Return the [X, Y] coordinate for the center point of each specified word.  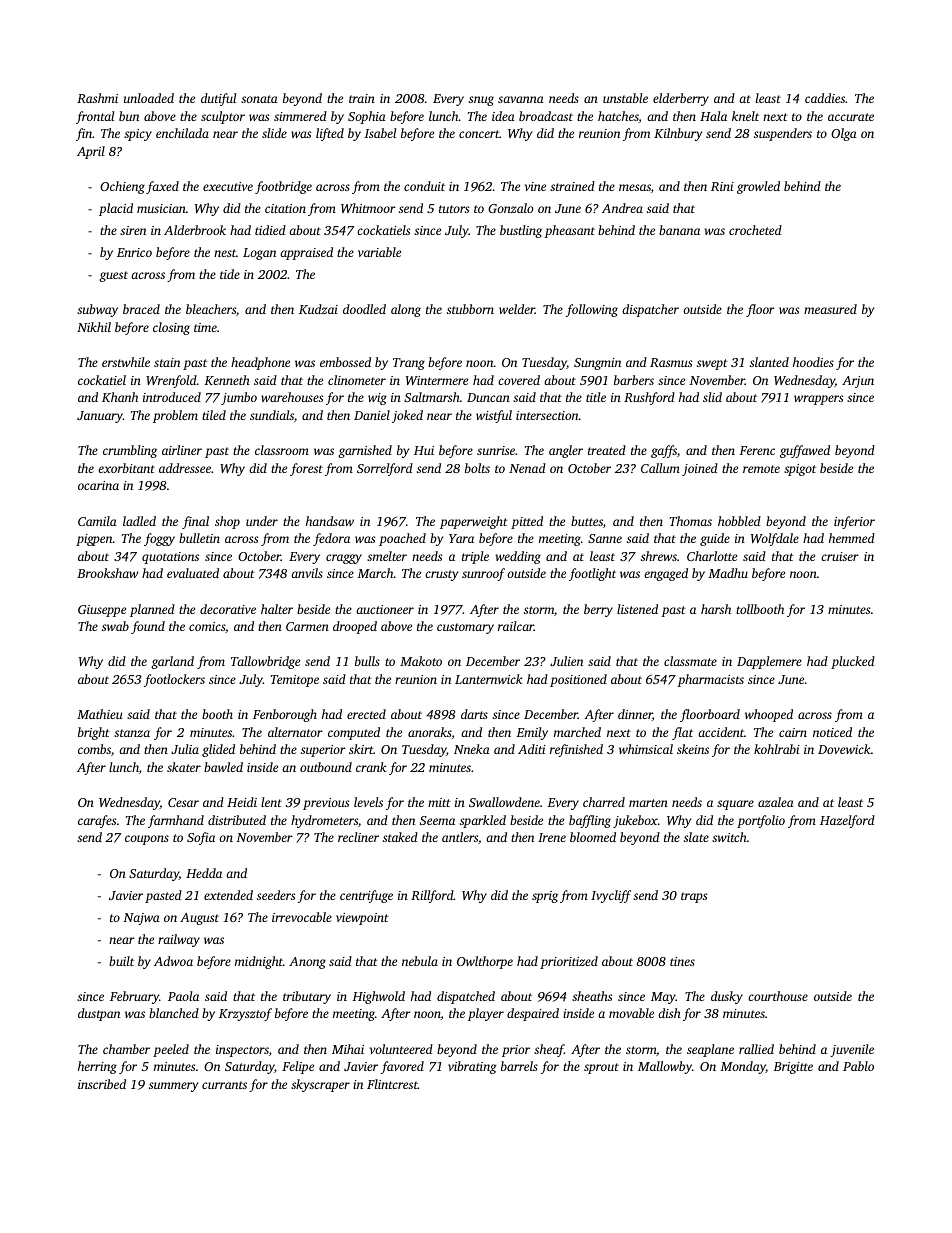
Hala [713, 116]
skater [184, 767]
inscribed [102, 1084]
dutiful [219, 99]
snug [481, 101]
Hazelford [847, 821]
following [592, 310]
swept [712, 364]
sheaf [549, 1050]
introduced [172, 397]
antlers [460, 837]
